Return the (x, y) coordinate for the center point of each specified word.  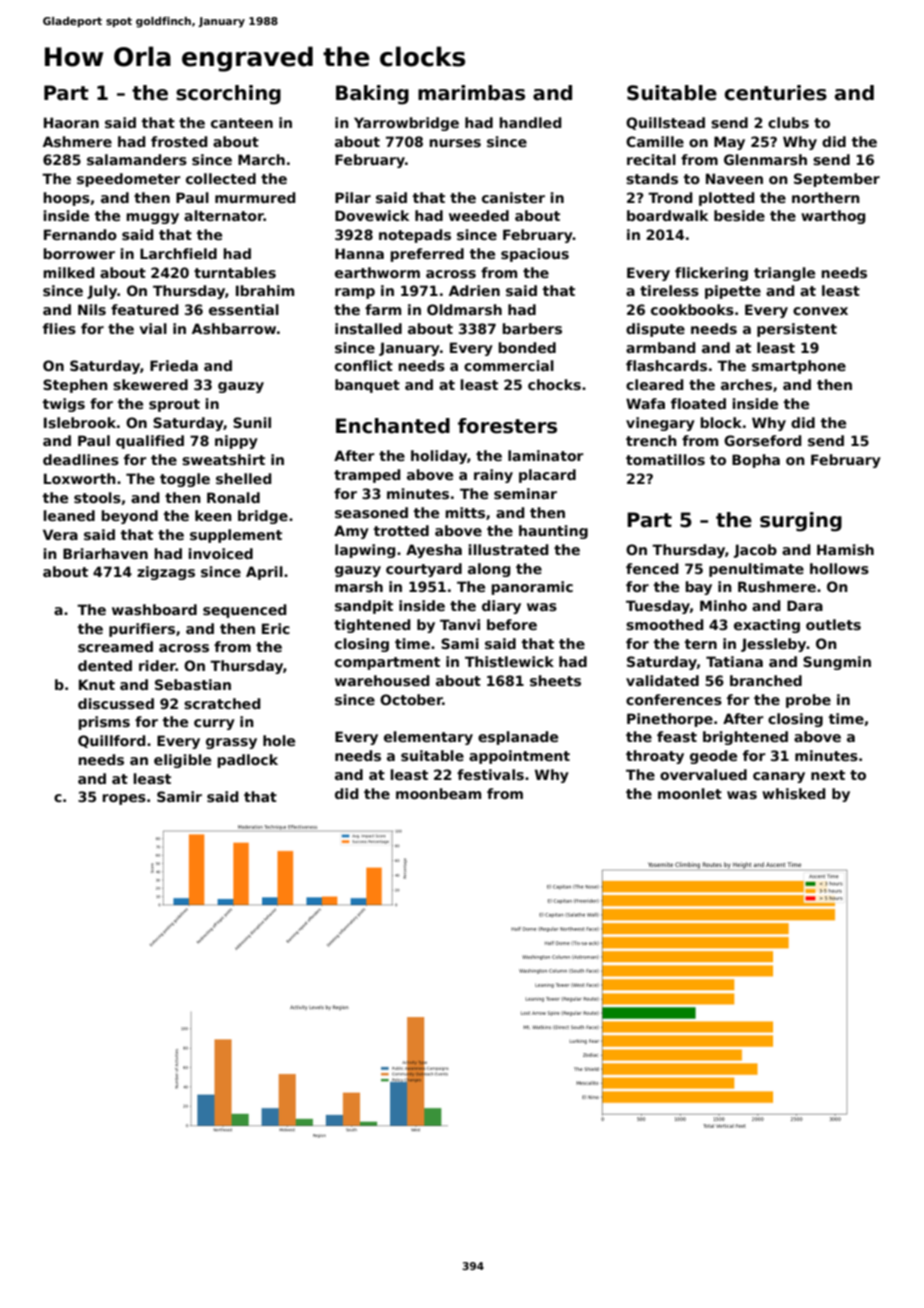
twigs (64, 405)
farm (383, 309)
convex (820, 311)
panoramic (532, 588)
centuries (776, 93)
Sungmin (837, 663)
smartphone (799, 367)
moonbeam (438, 793)
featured (145, 309)
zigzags (166, 573)
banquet (367, 386)
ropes (124, 799)
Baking (372, 95)
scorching (228, 95)
